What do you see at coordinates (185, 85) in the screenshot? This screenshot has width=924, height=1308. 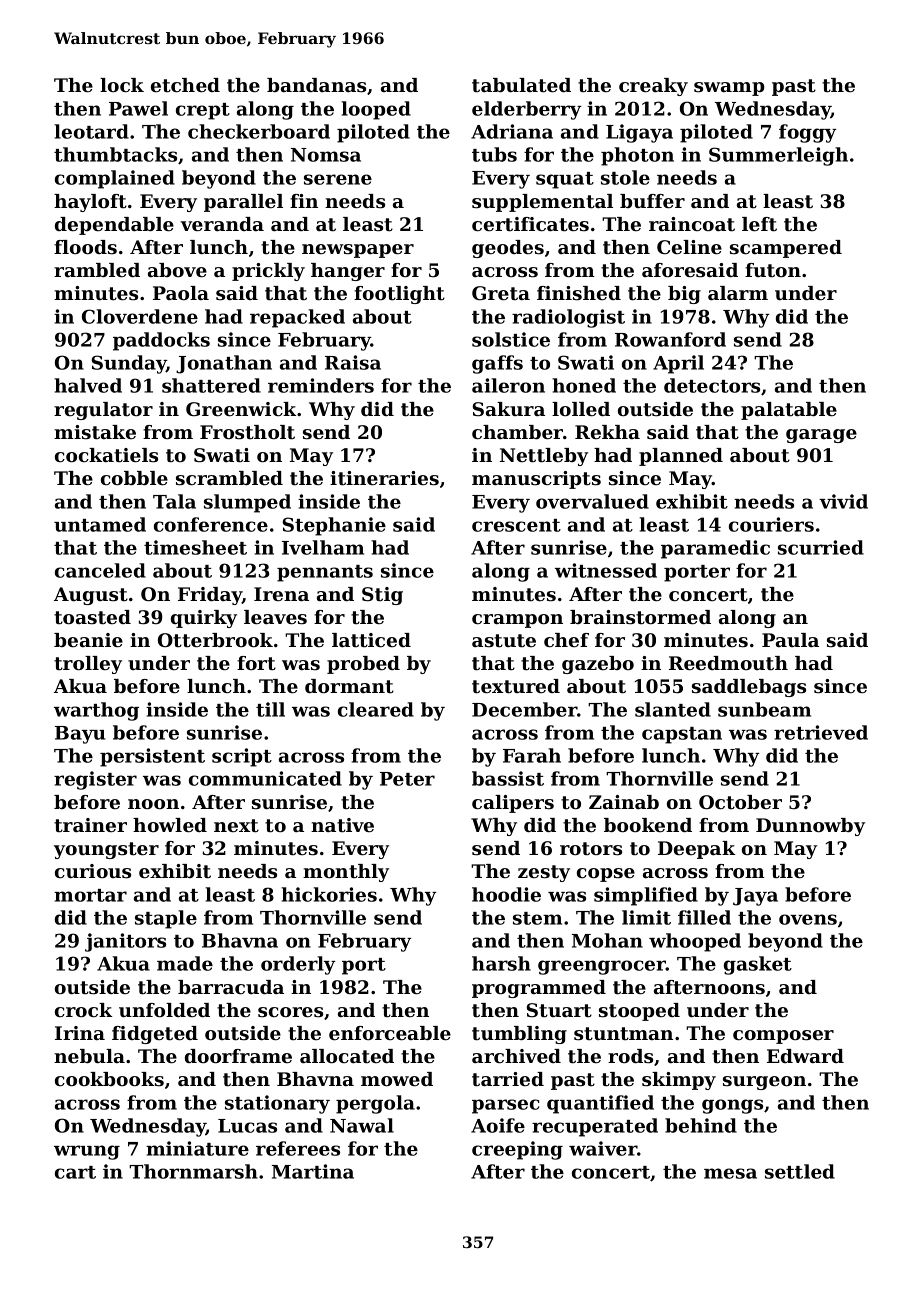 I see `etched` at bounding box center [185, 85].
